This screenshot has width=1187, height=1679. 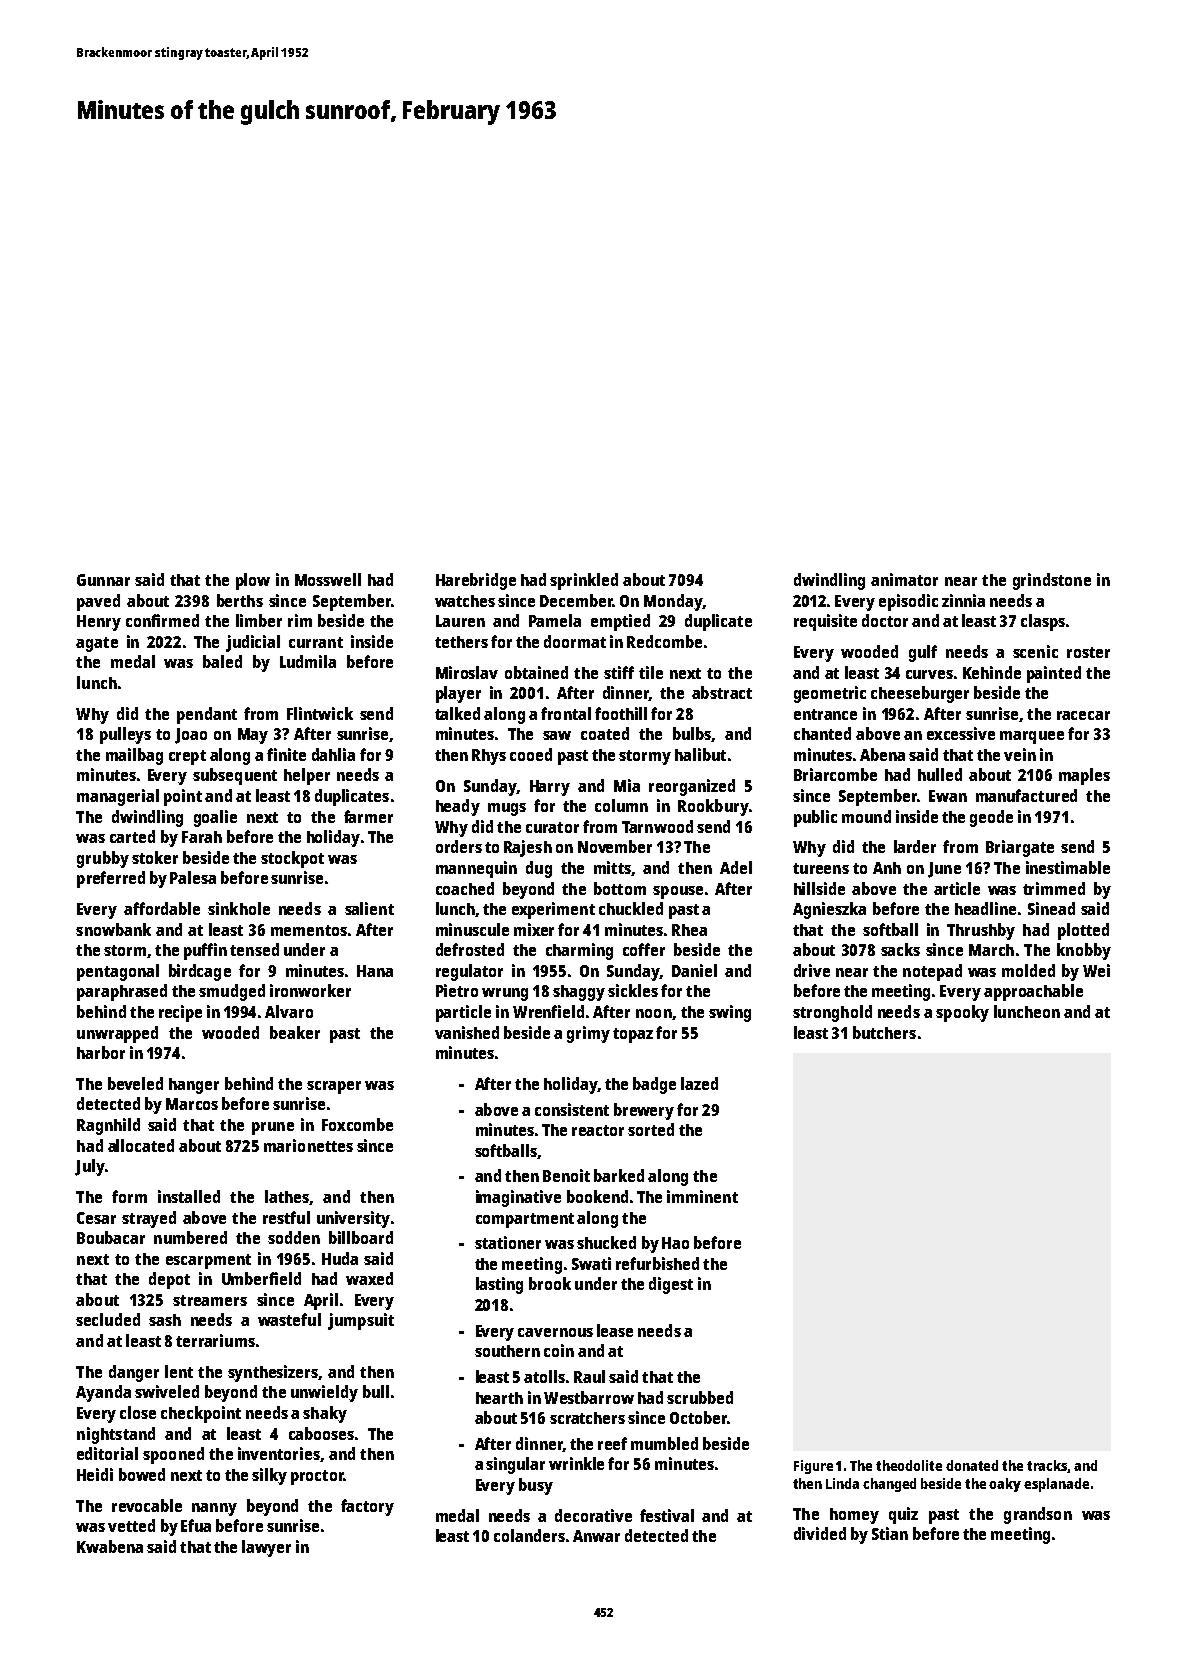 What do you see at coordinates (253, 581) in the screenshot?
I see `plow` at bounding box center [253, 581].
